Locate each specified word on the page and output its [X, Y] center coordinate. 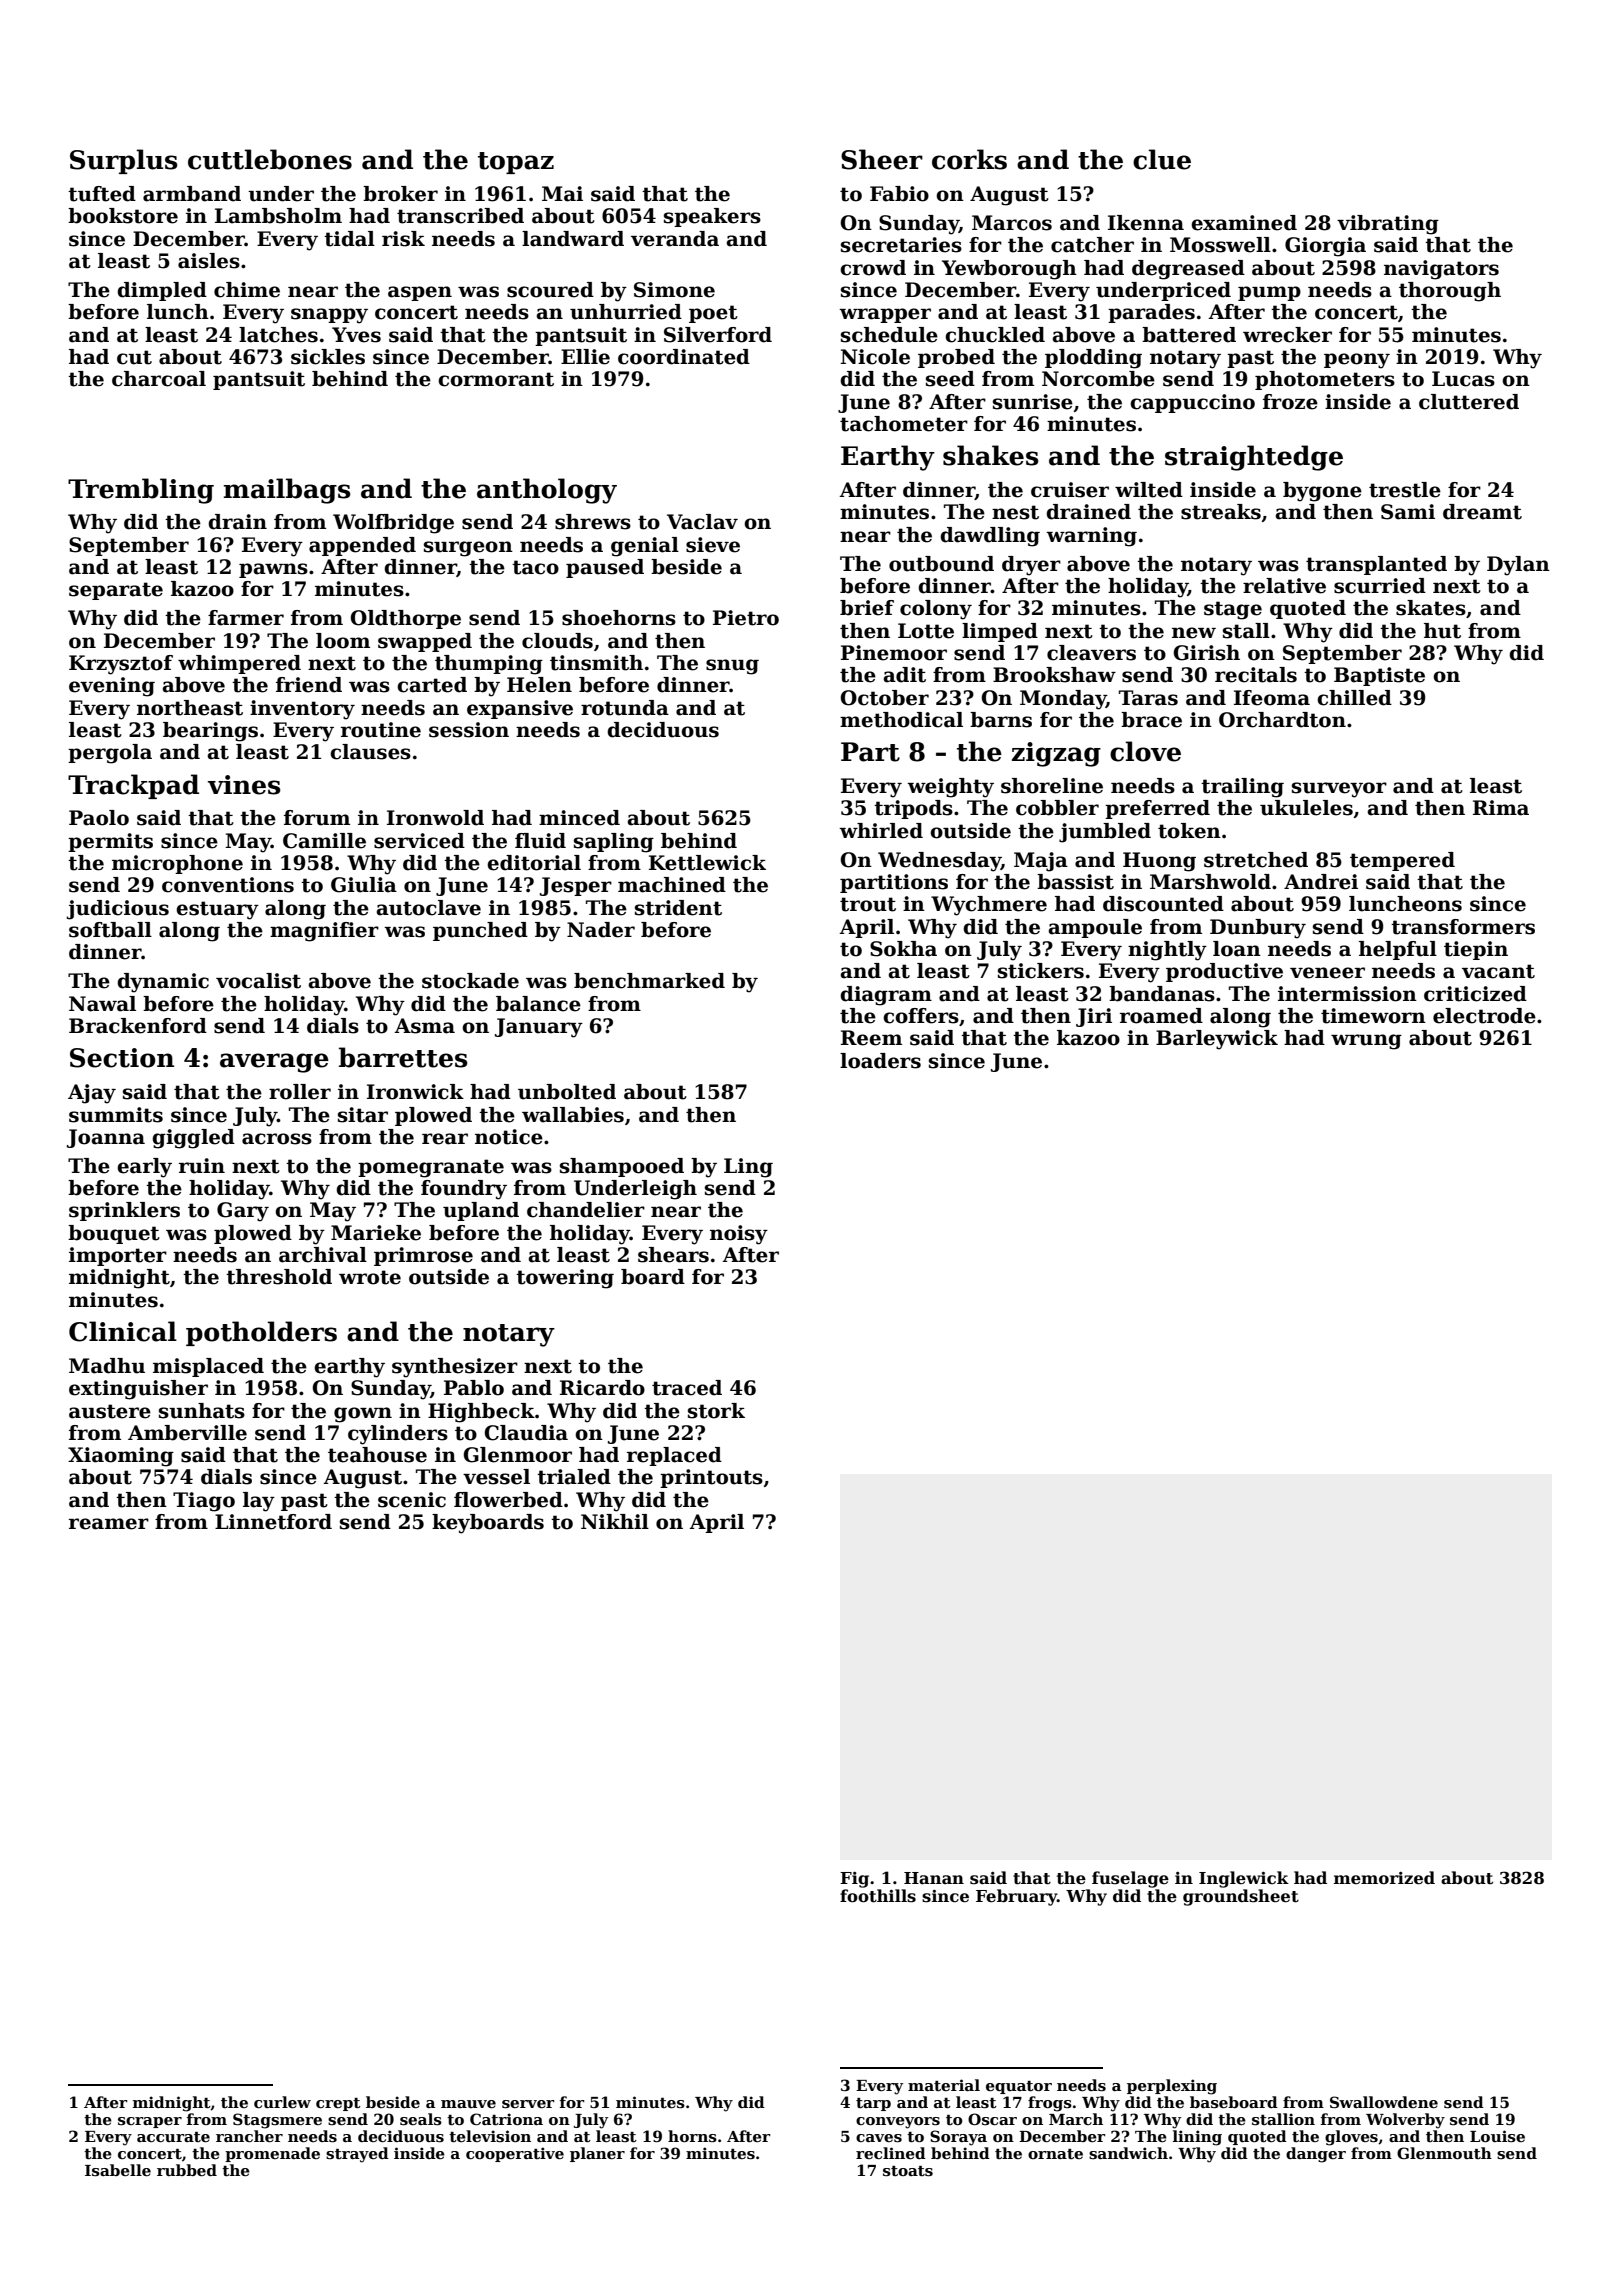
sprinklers [124, 1211]
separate [116, 591]
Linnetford [273, 1522]
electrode [1484, 1016]
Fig [854, 1880]
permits [110, 842]
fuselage [1130, 1879]
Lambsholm [278, 216]
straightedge [1254, 458]
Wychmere [989, 906]
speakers [712, 217]
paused [605, 568]
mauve [468, 2104]
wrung [1366, 1042]
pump [1269, 293]
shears [673, 1255]
